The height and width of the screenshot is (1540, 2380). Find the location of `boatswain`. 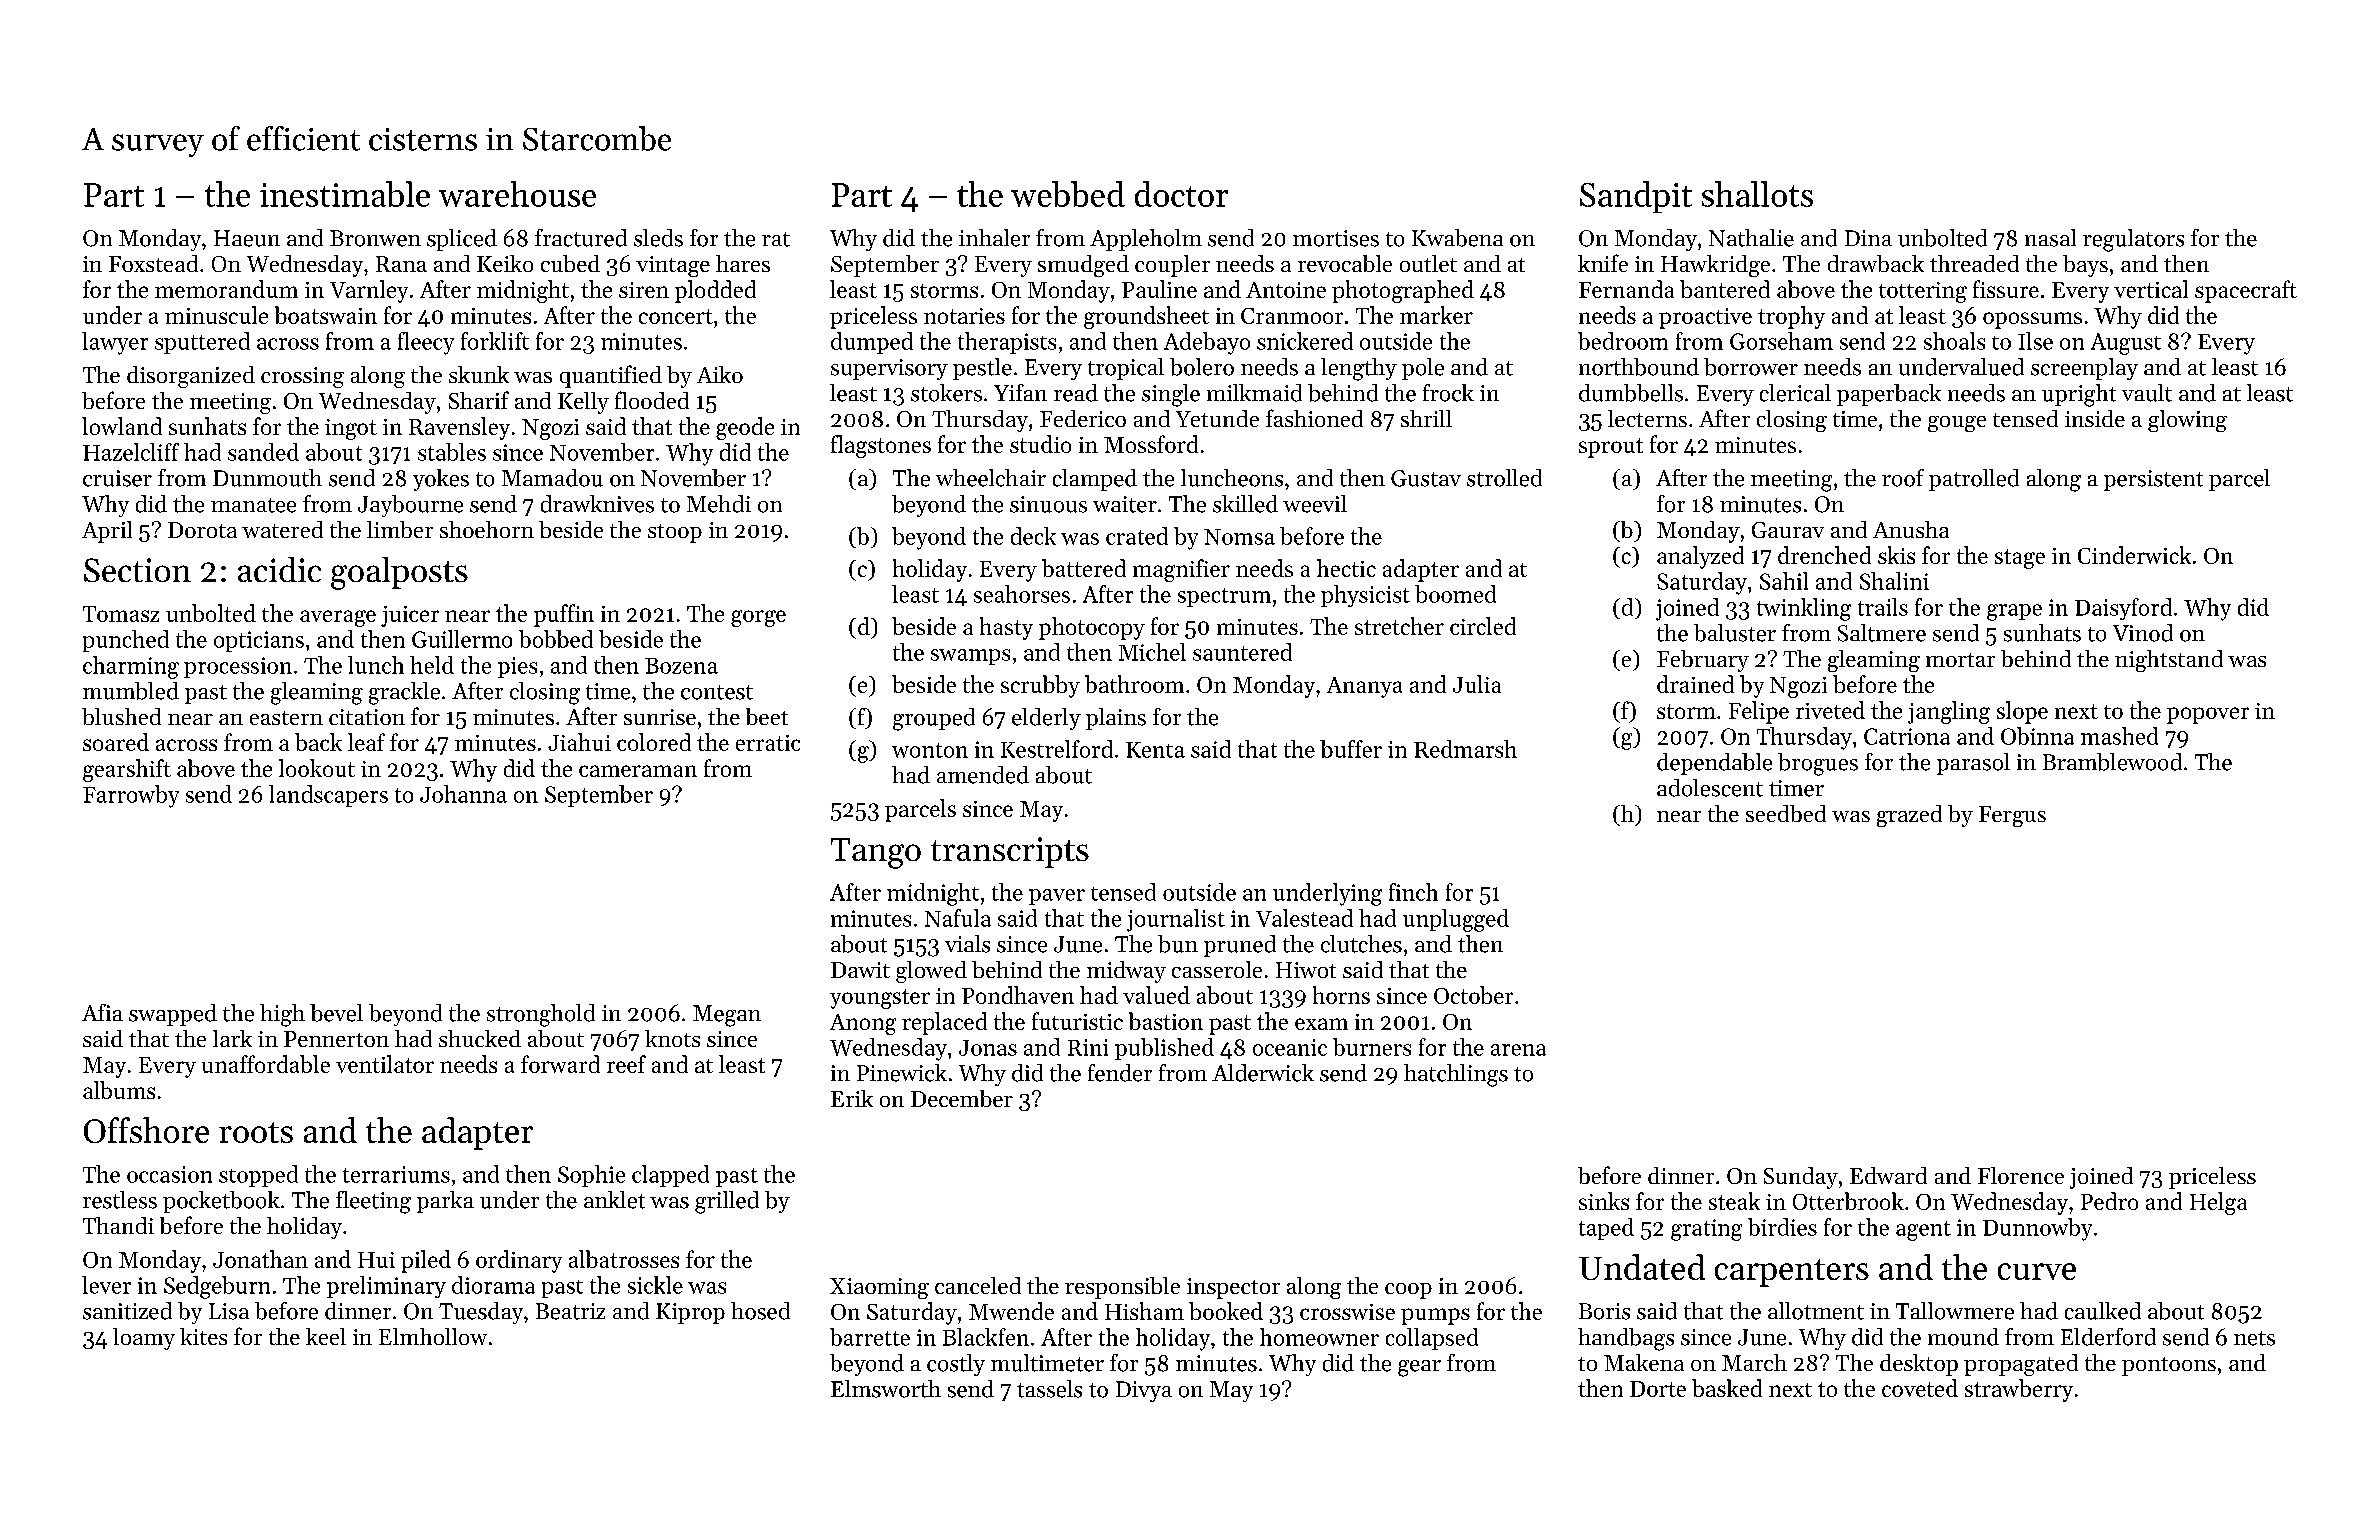

boatswain is located at coordinates (326, 315).
